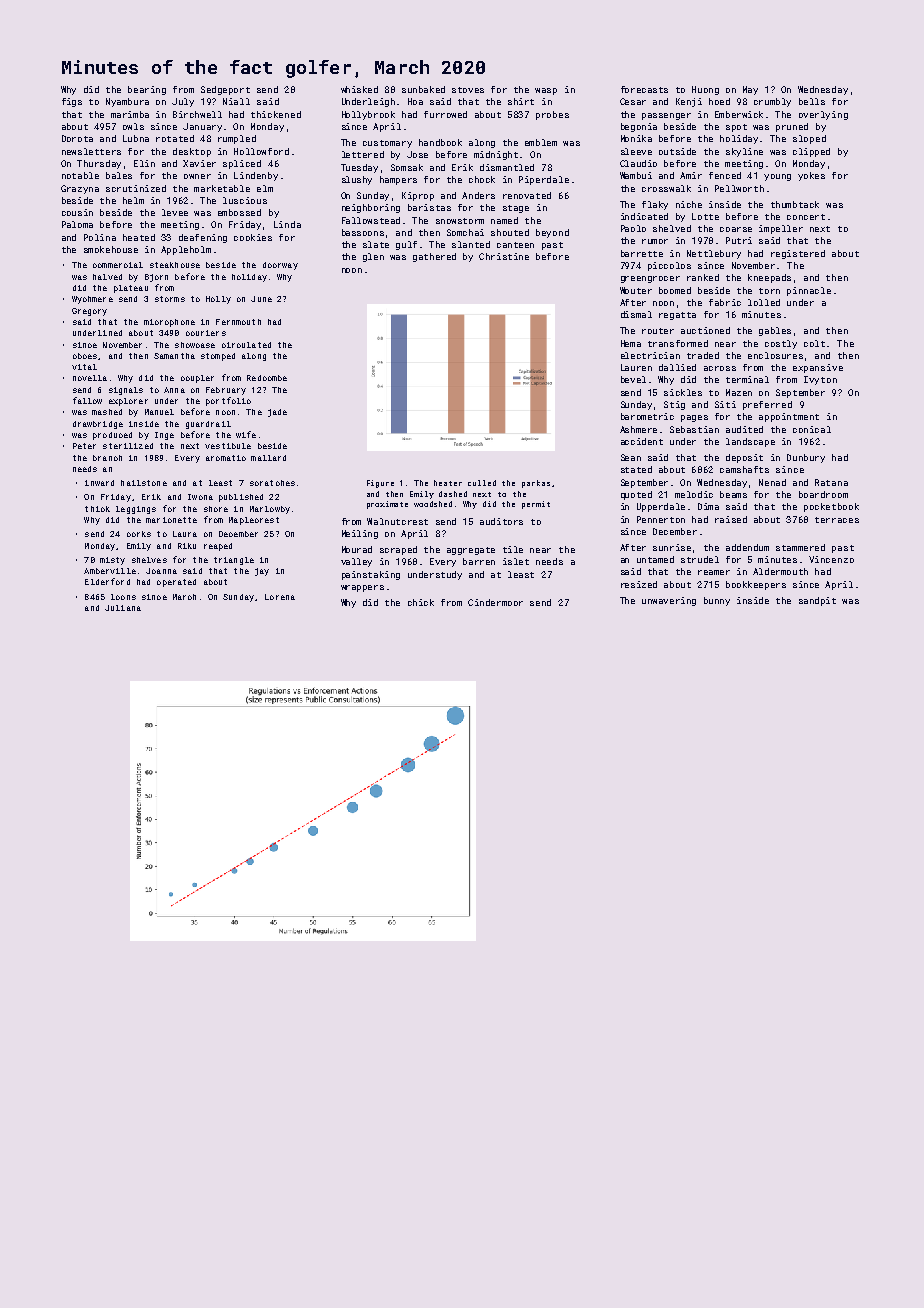 The width and height of the image is (924, 1308). I want to click on Linda, so click(287, 224).
